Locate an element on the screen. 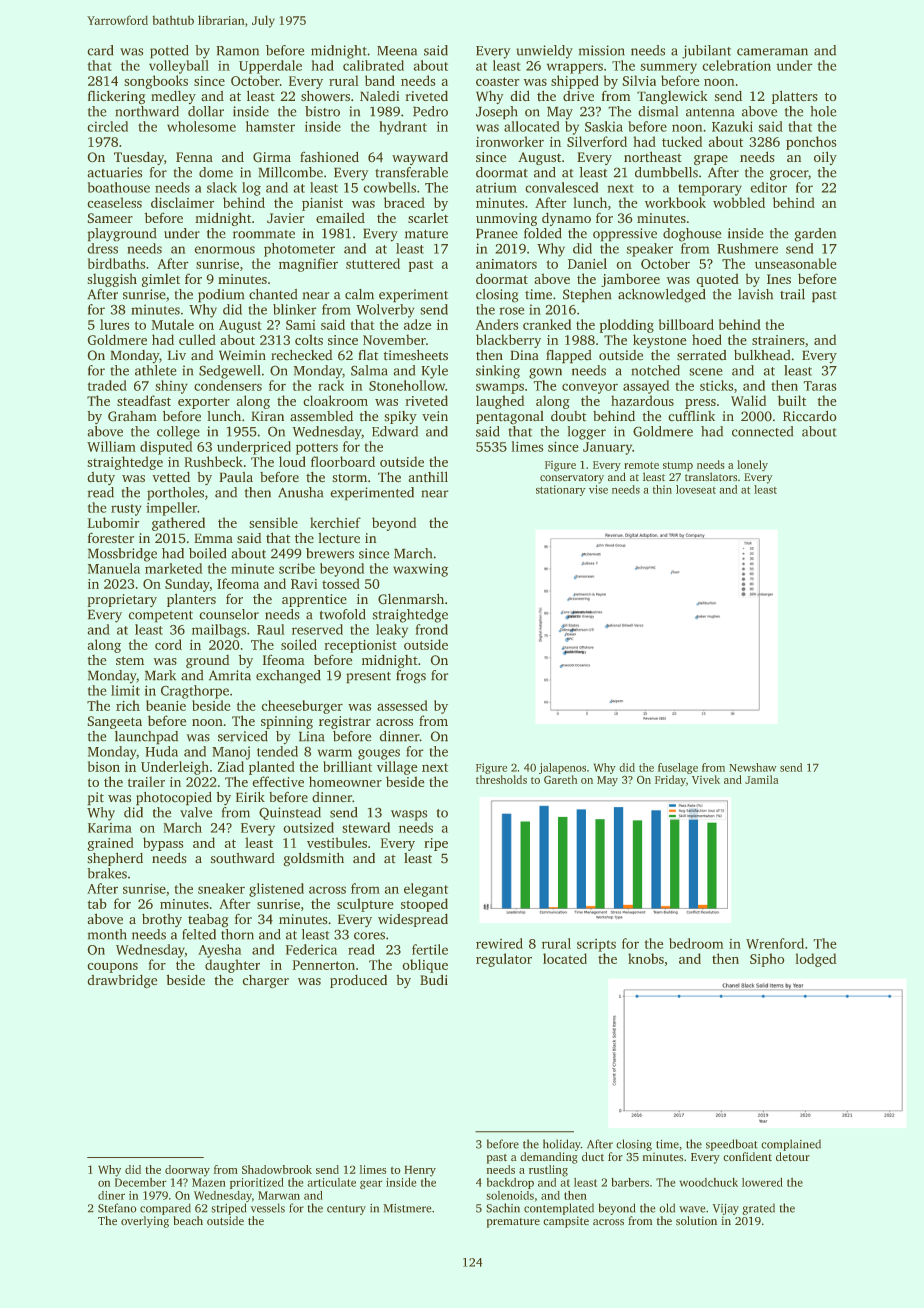  Newshaw is located at coordinates (753, 767).
